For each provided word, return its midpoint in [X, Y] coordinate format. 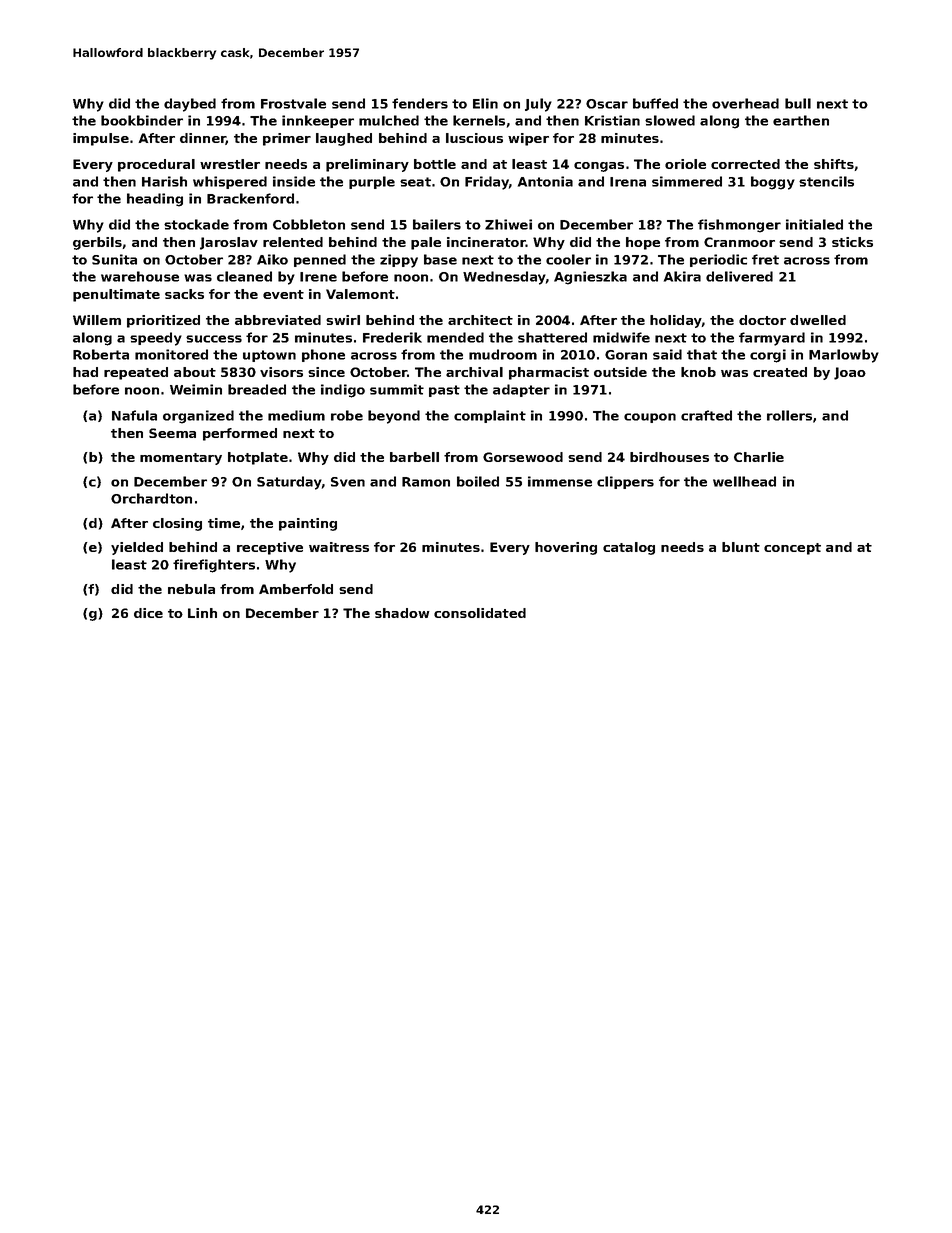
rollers [789, 415]
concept [792, 549]
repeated [136, 373]
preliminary [367, 165]
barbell [414, 457]
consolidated [480, 613]
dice [148, 613]
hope [643, 243]
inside [294, 181]
